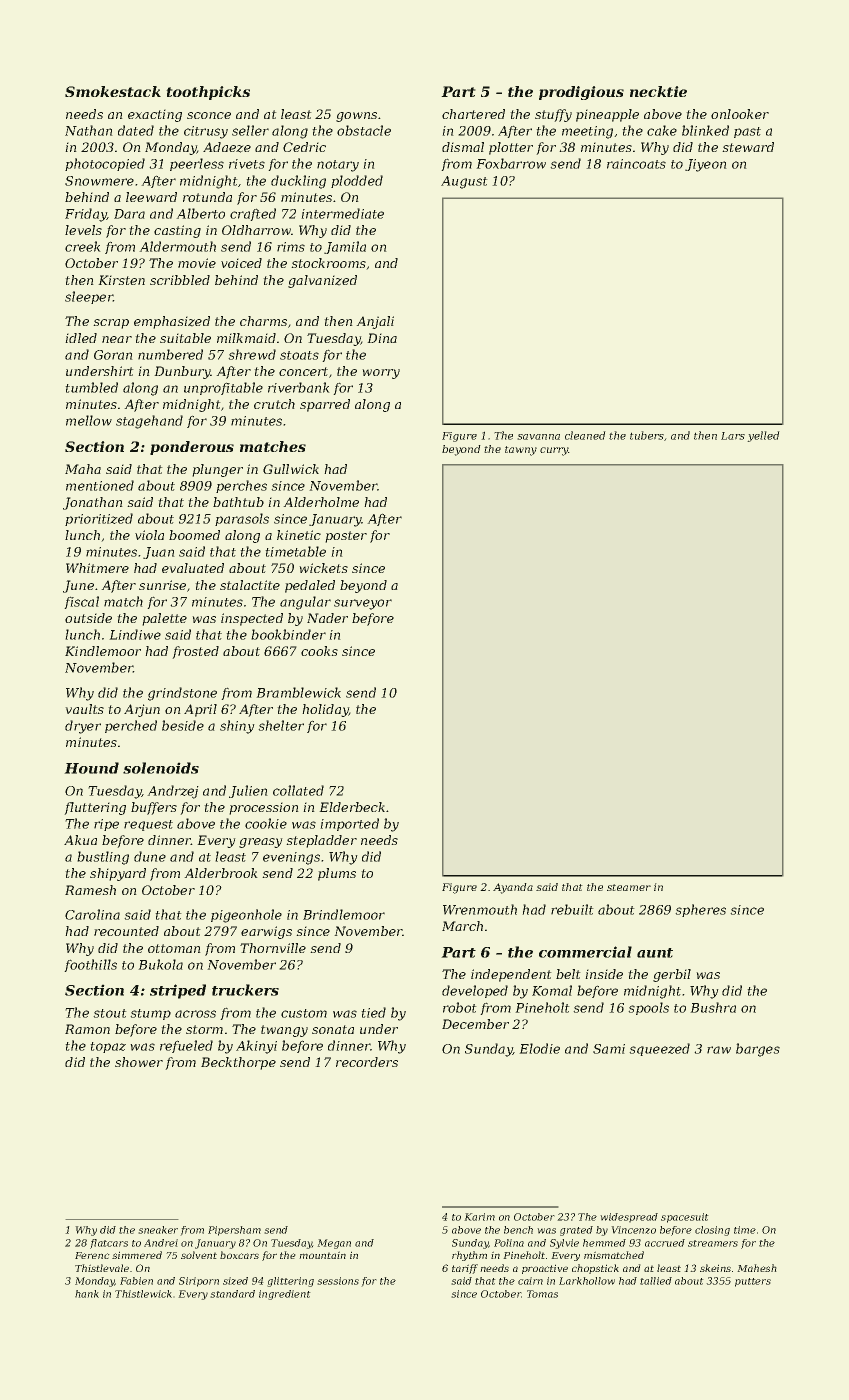  What do you see at coordinates (233, 1294) in the screenshot?
I see `standard` at bounding box center [233, 1294].
